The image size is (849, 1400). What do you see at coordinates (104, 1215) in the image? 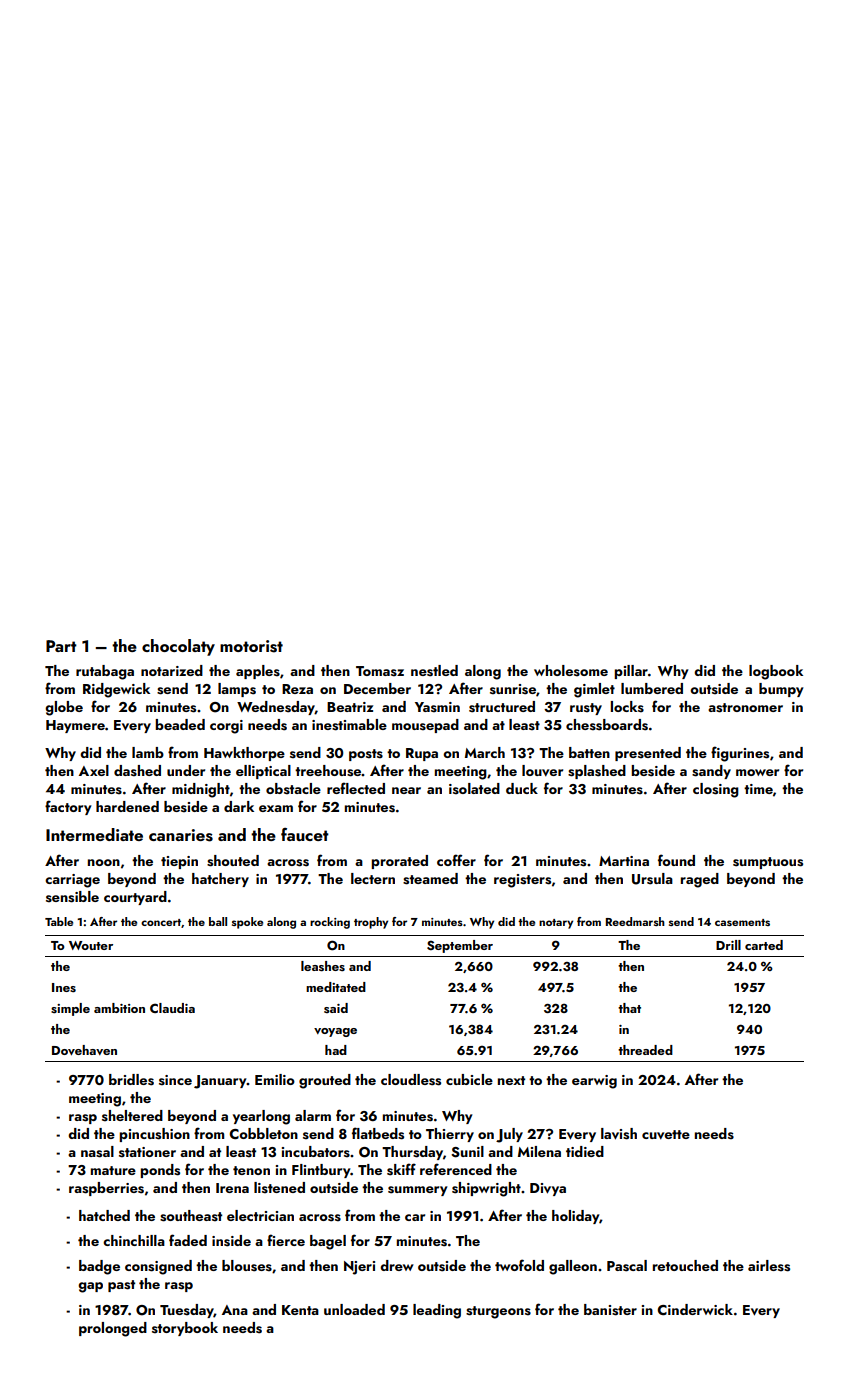
I see `hatched` at bounding box center [104, 1215].
